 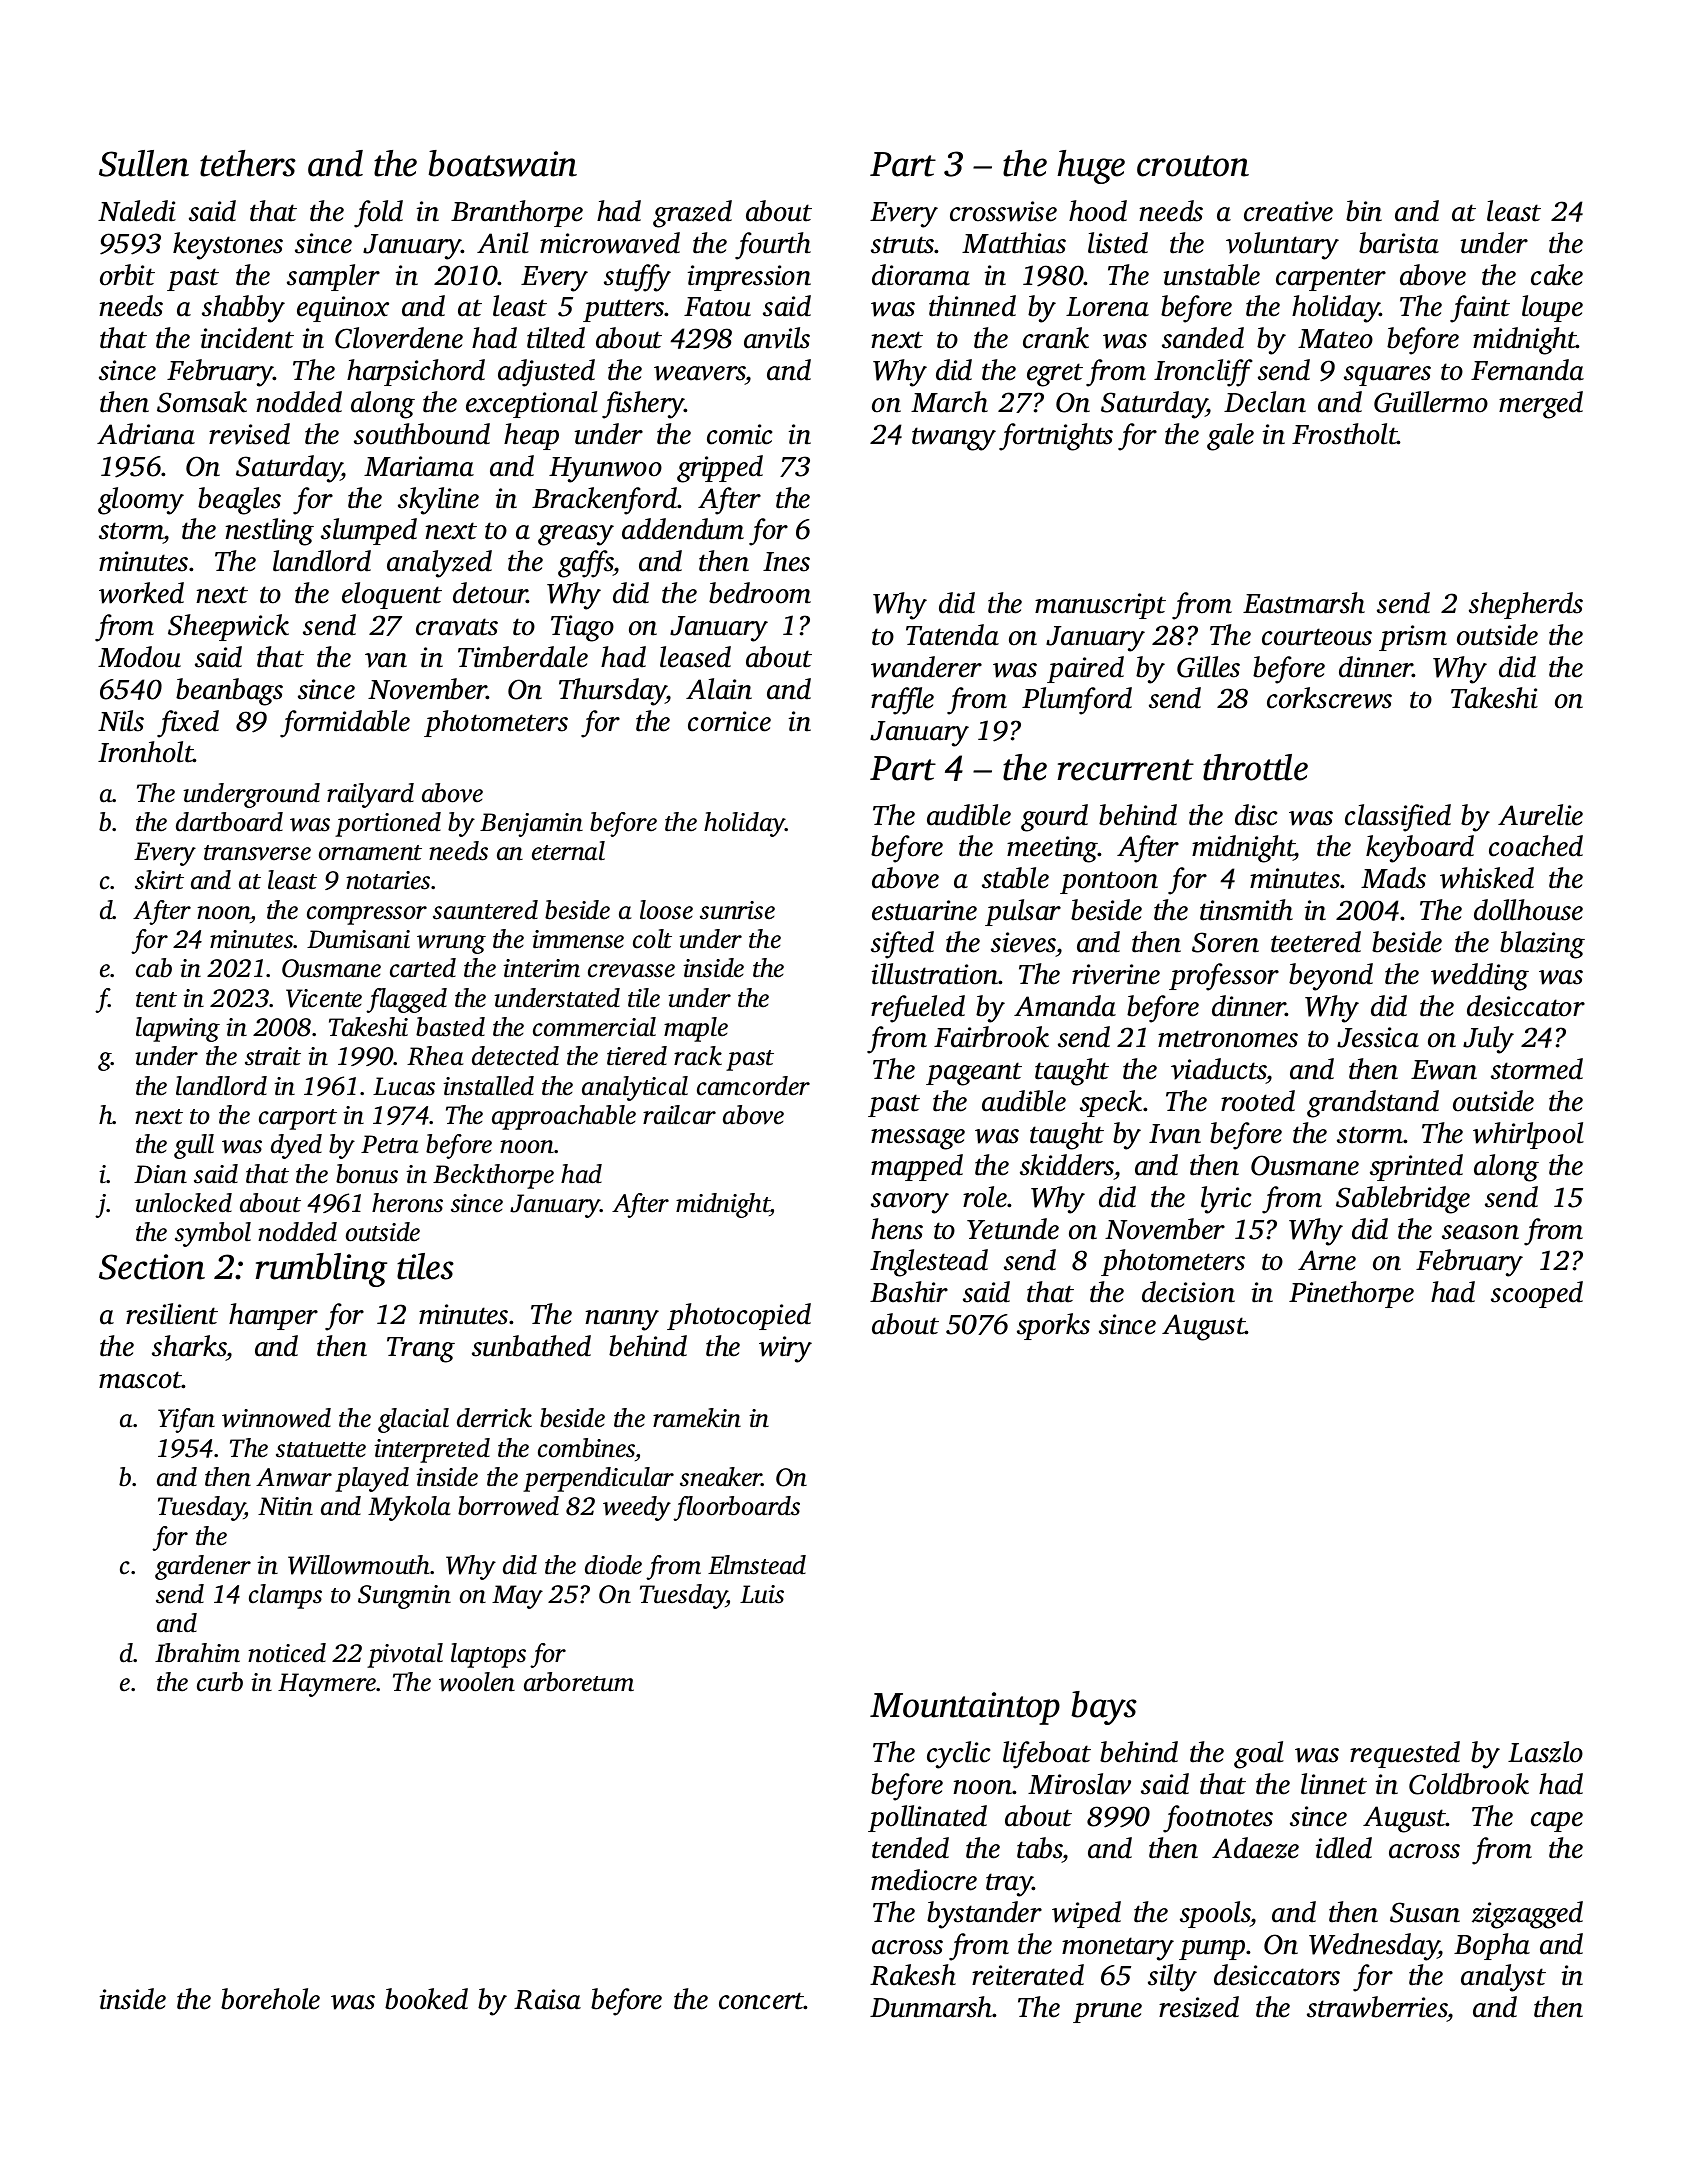 I want to click on derrick, so click(x=494, y=1418).
